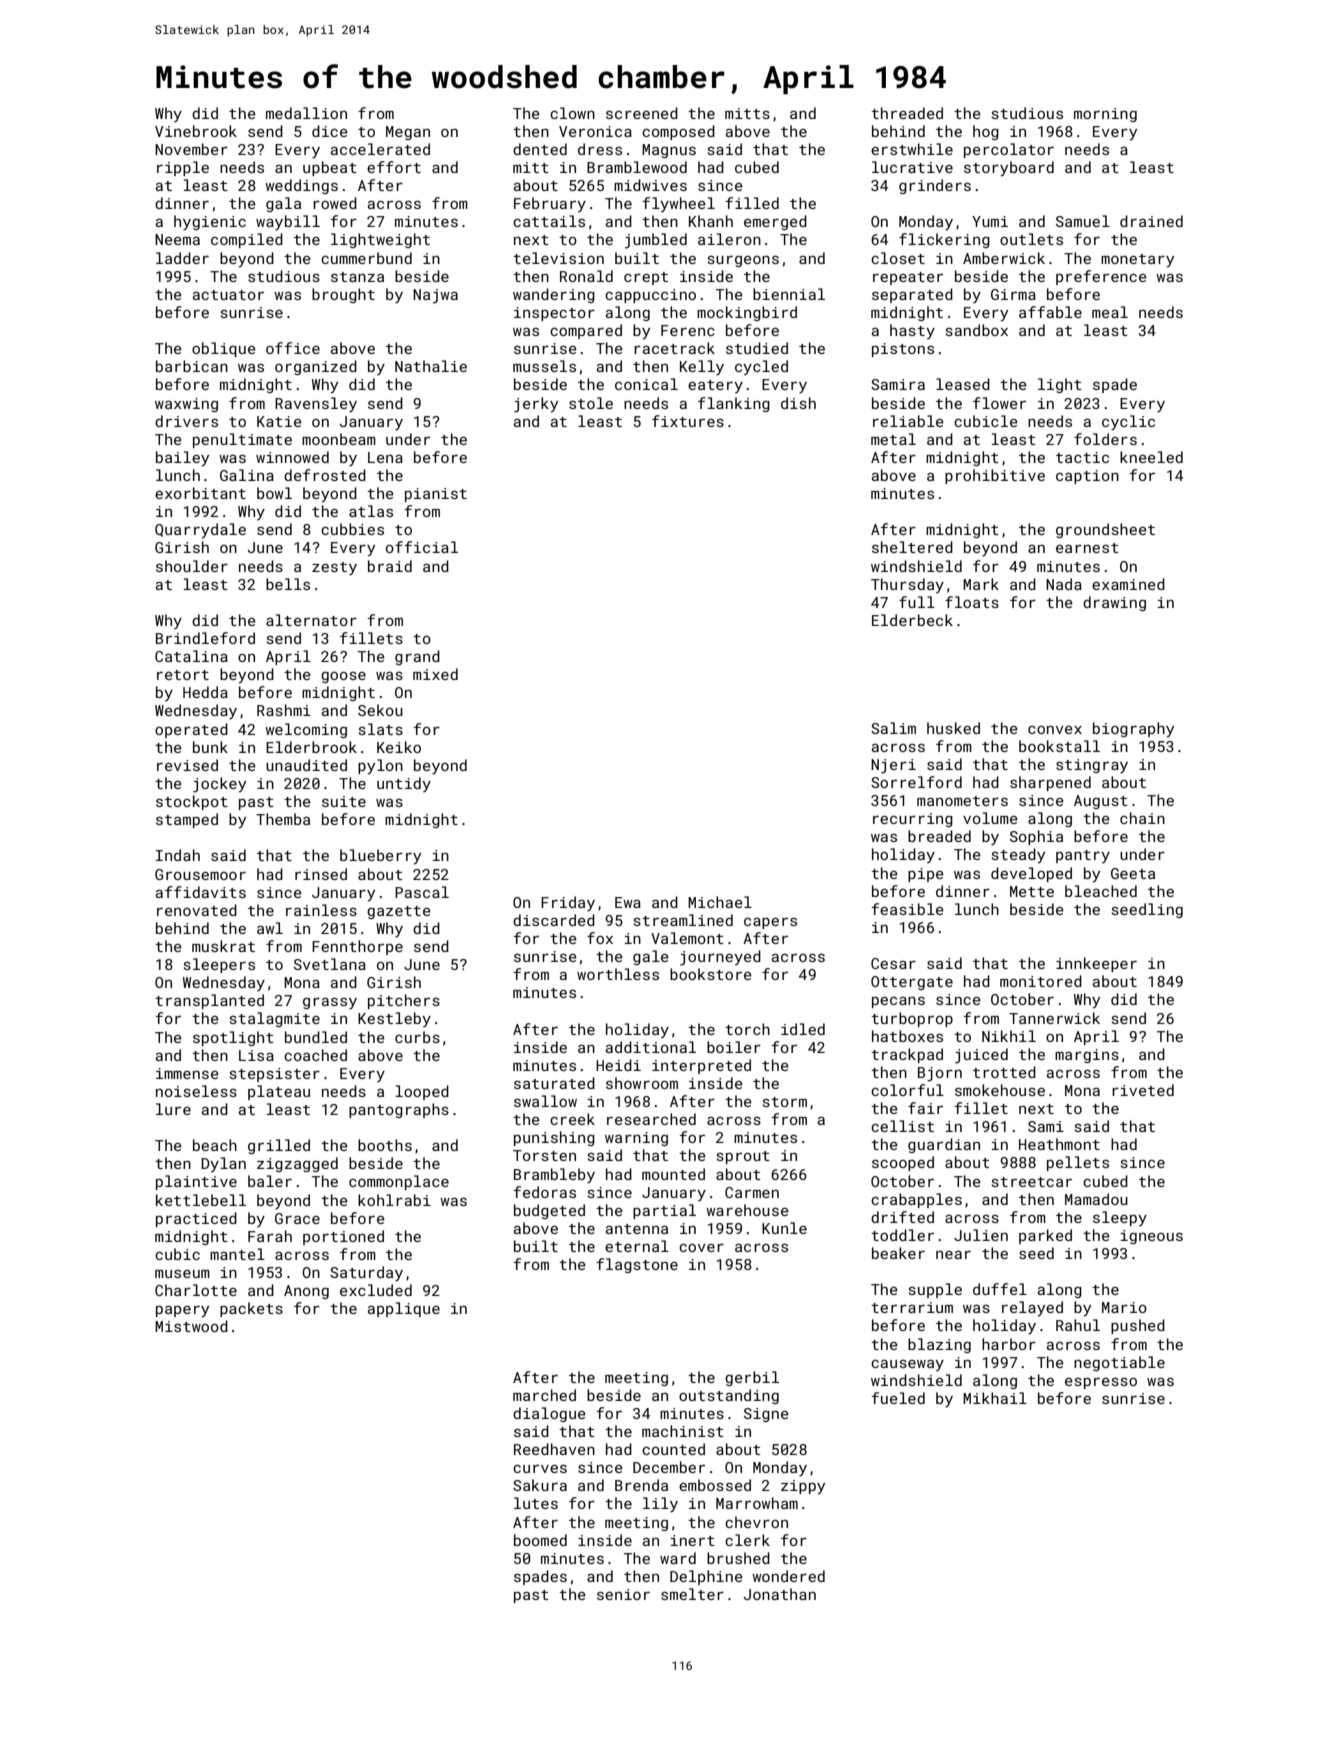 Image resolution: width=1343 pixels, height=1737 pixels. I want to click on Megan, so click(408, 133).
